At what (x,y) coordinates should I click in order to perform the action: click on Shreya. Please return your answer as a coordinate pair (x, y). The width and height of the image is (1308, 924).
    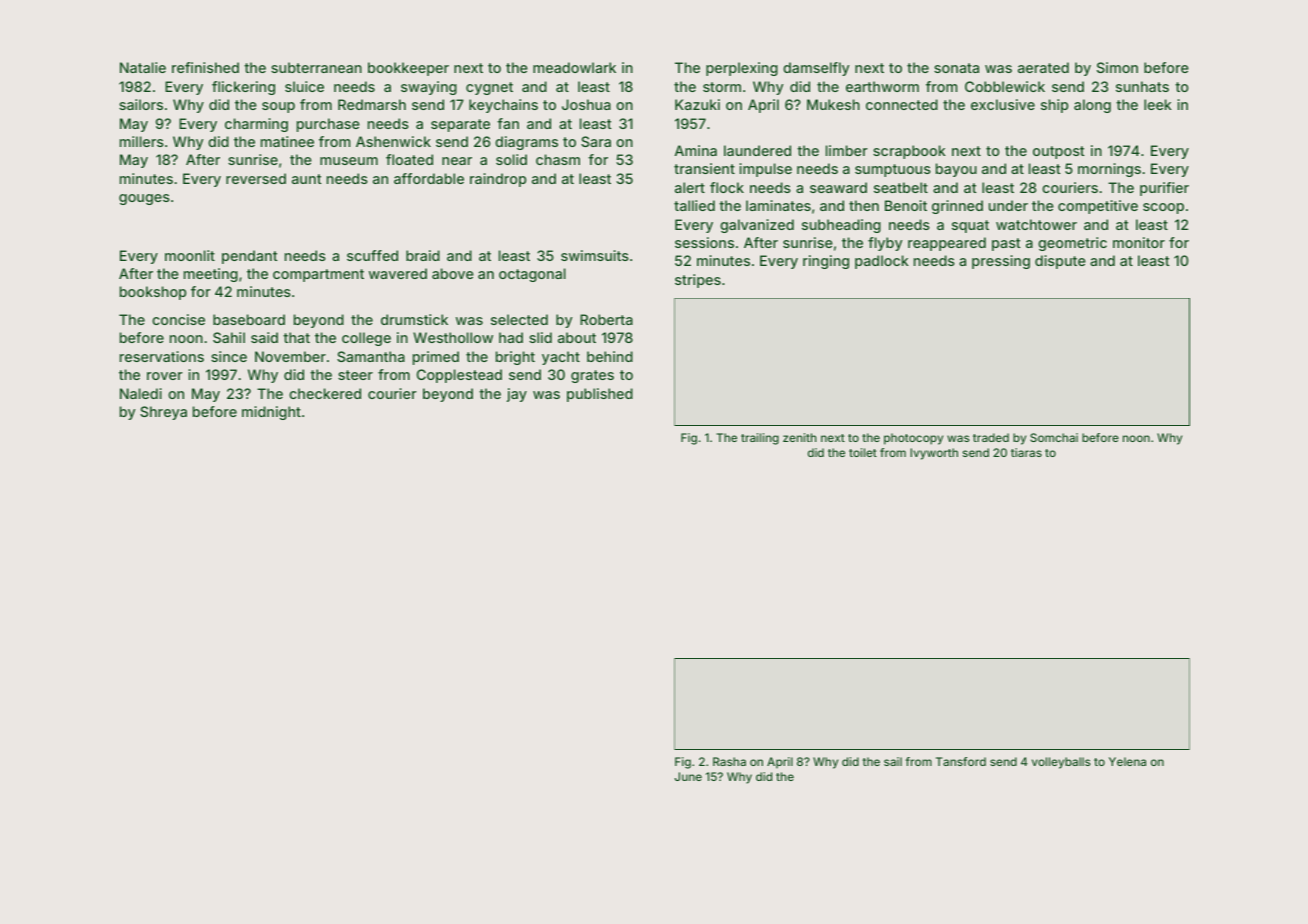
    Looking at the image, I should click on (163, 413).
